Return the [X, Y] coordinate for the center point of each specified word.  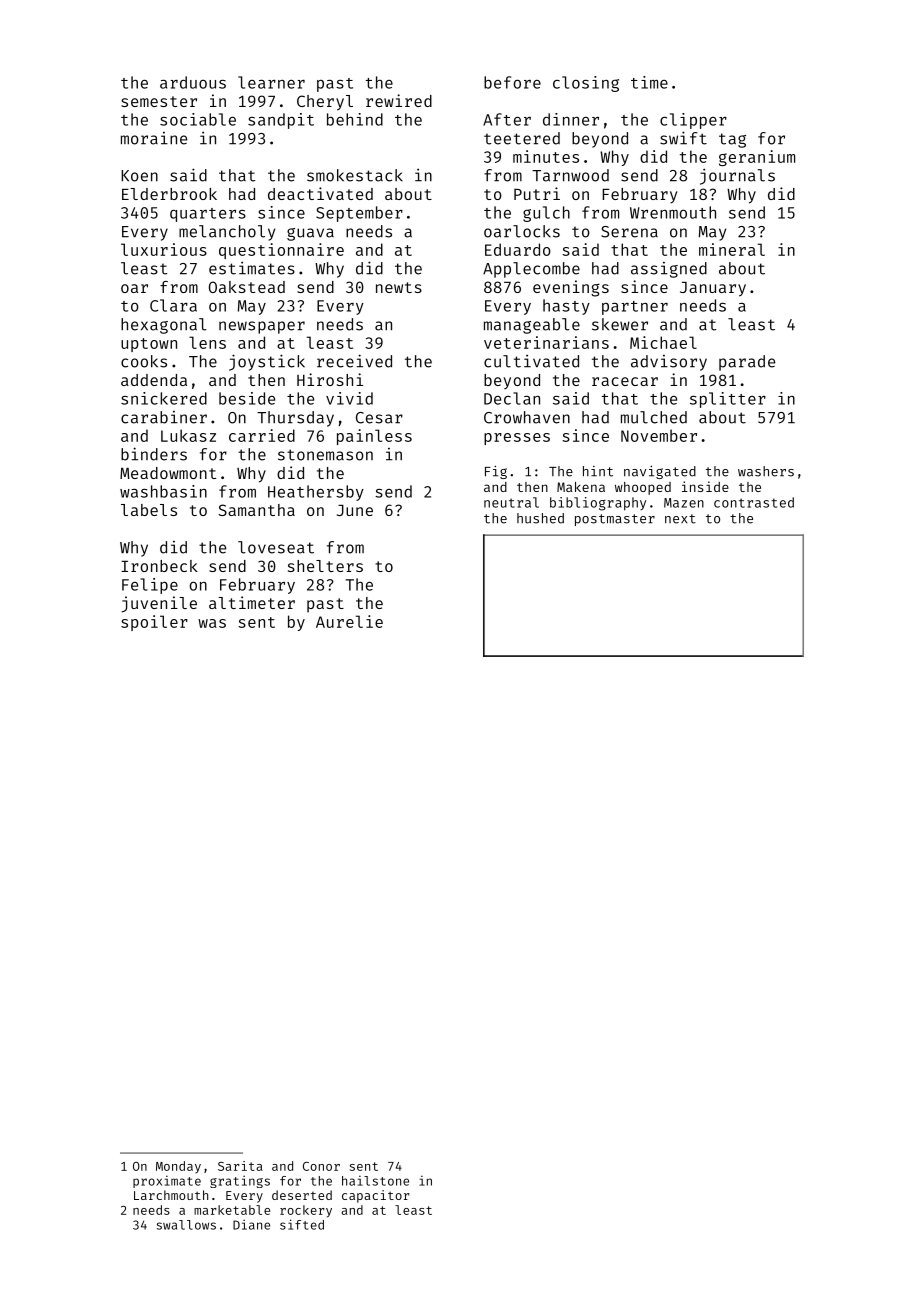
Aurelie [349, 621]
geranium [757, 158]
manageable [532, 326]
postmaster [615, 520]
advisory [669, 363]
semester [159, 101]
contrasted [754, 502]
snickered [164, 398]
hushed [540, 518]
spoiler [154, 623]
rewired [399, 100]
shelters [325, 566]
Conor [321, 1166]
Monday [178, 1167]
